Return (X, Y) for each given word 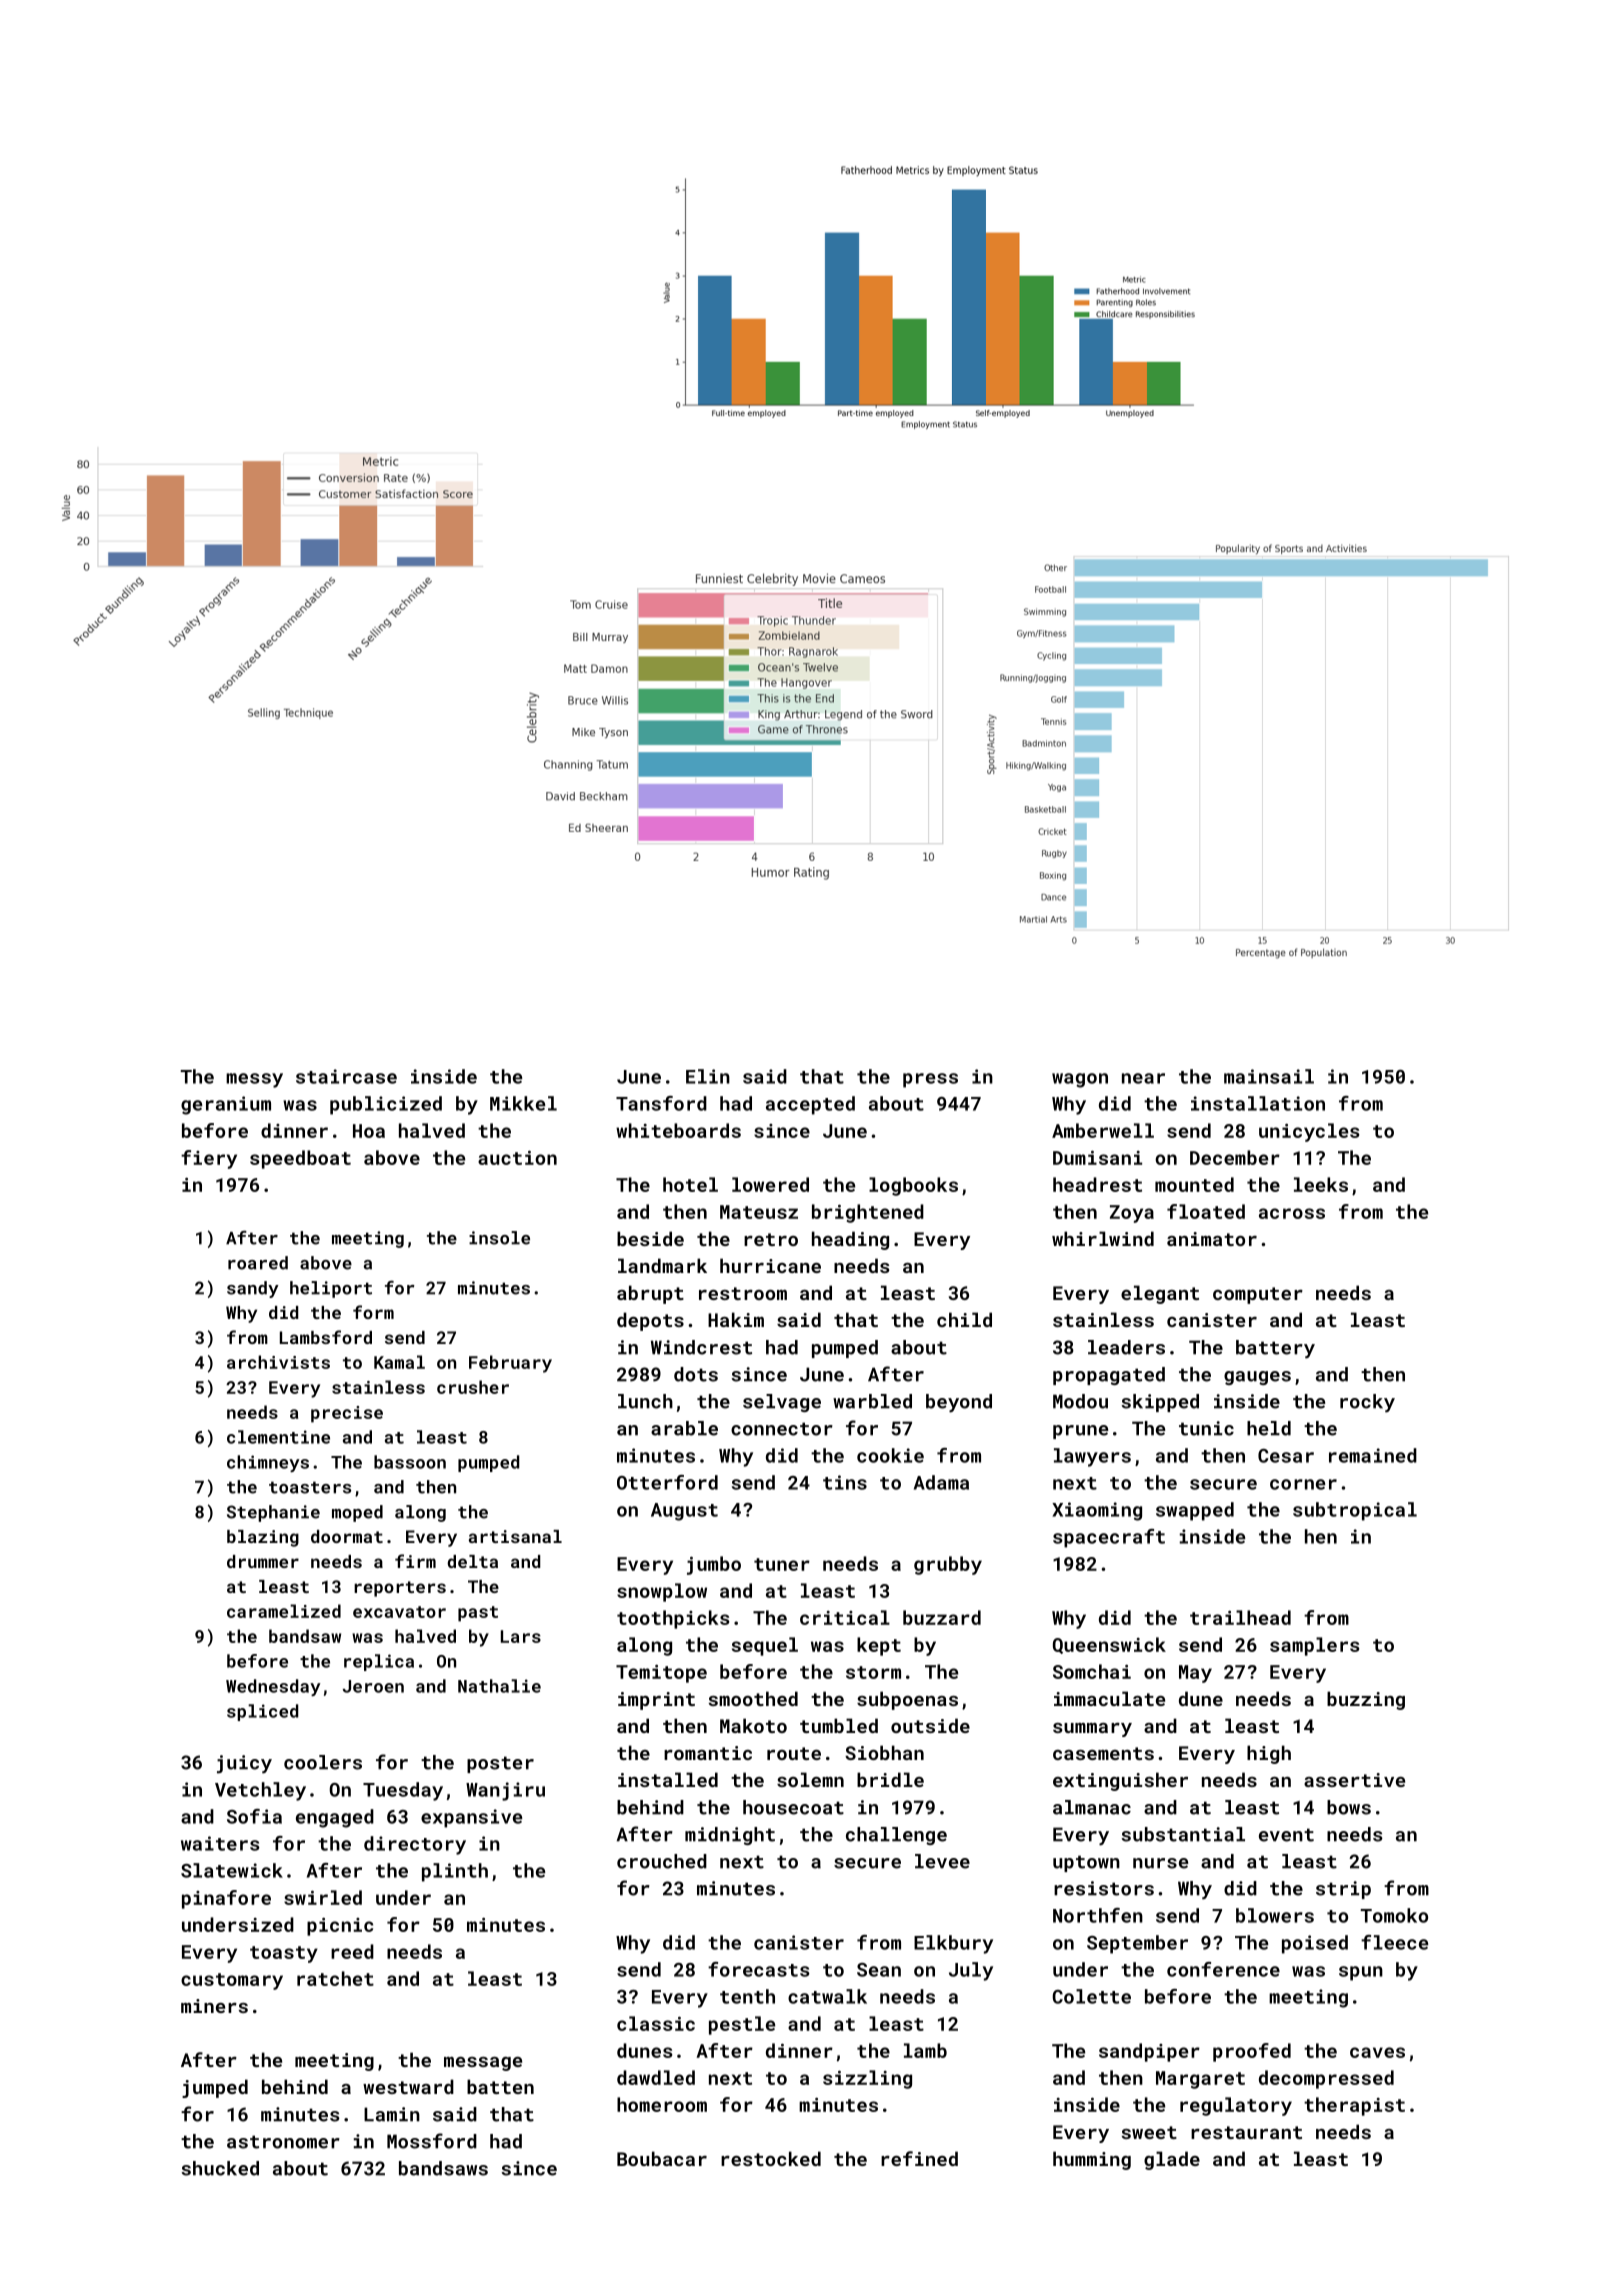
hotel (690, 1184)
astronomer (283, 2142)
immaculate (1109, 1698)
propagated (1109, 1376)
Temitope (661, 1674)
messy (254, 1080)
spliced (262, 1712)
